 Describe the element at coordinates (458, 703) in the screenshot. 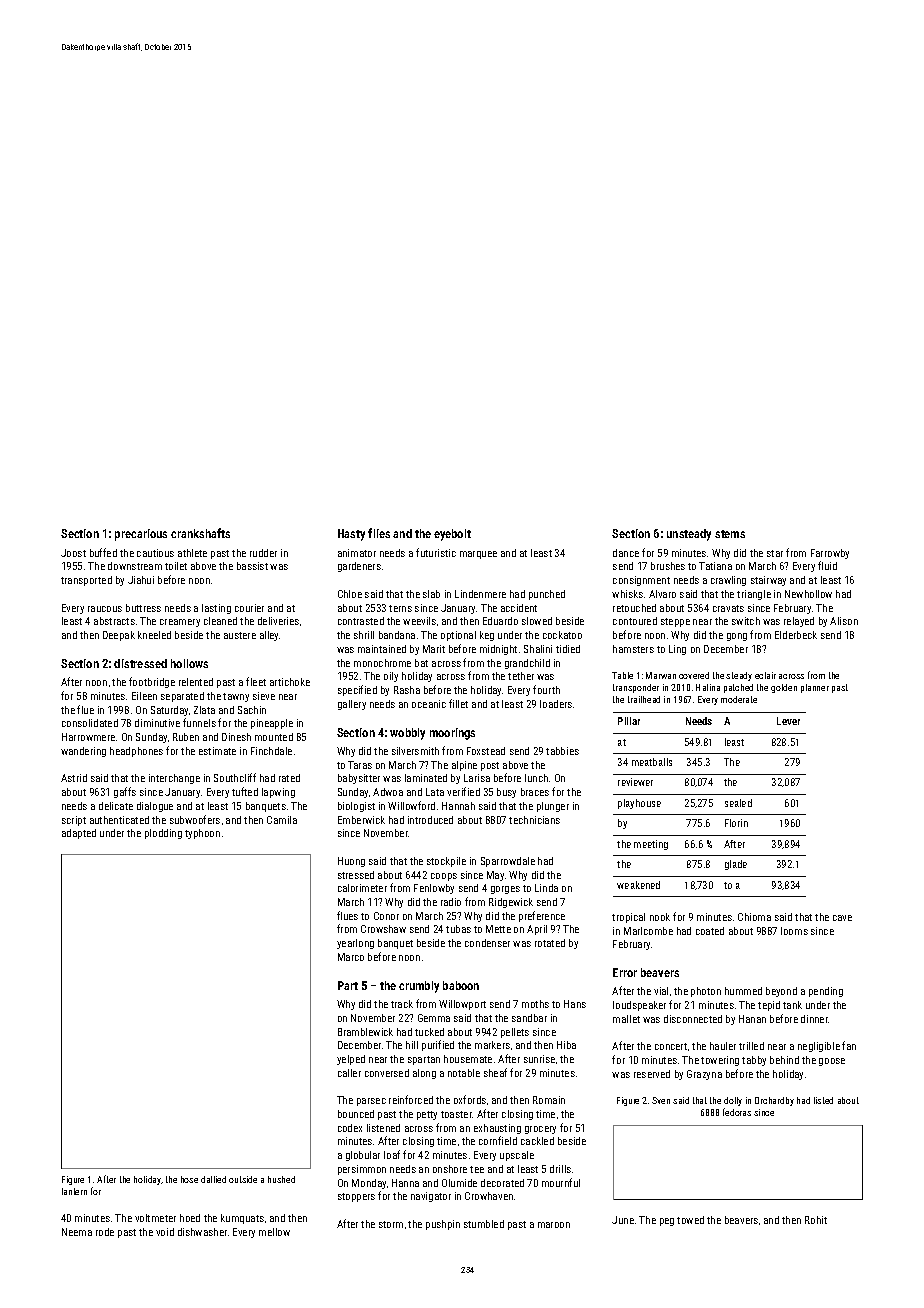

I see `fillet` at that location.
